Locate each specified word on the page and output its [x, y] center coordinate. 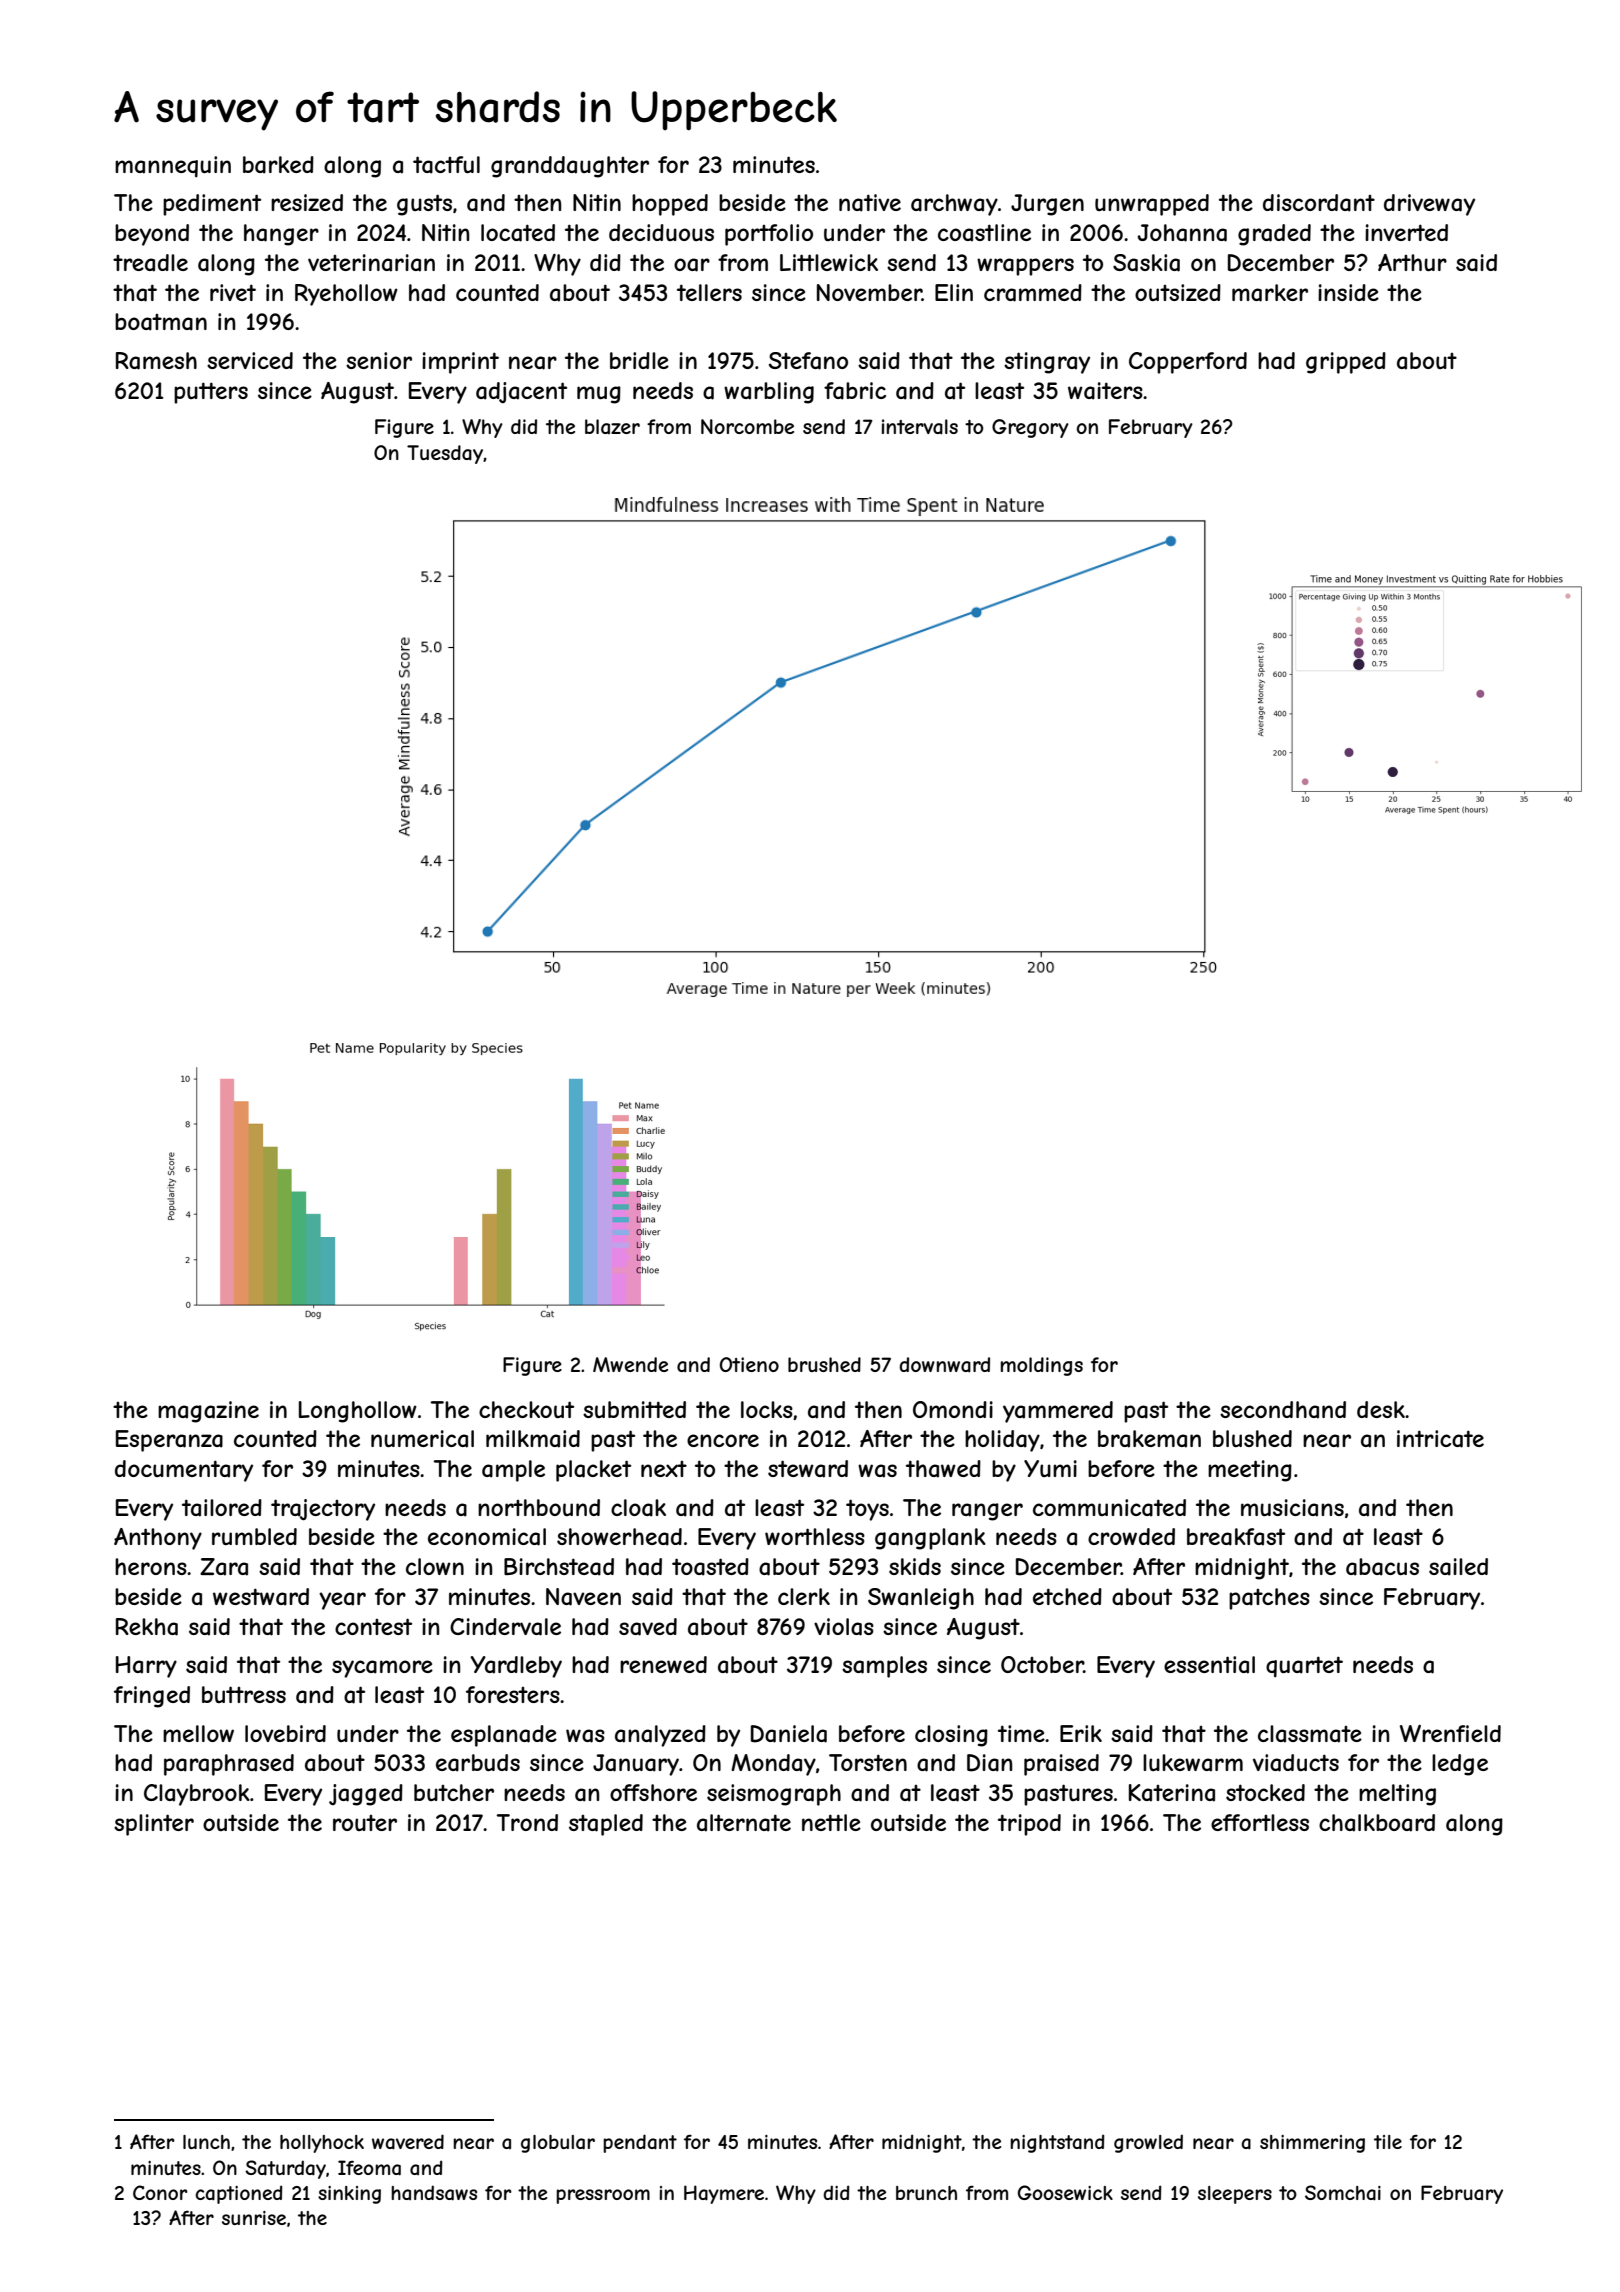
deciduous [661, 232]
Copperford [1188, 363]
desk [1381, 1409]
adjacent [521, 392]
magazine [208, 1412]
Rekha [147, 1627]
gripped [1346, 363]
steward [808, 1469]
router [365, 1823]
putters [211, 393]
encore [723, 1440]
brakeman [1149, 1439]
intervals [920, 427]
